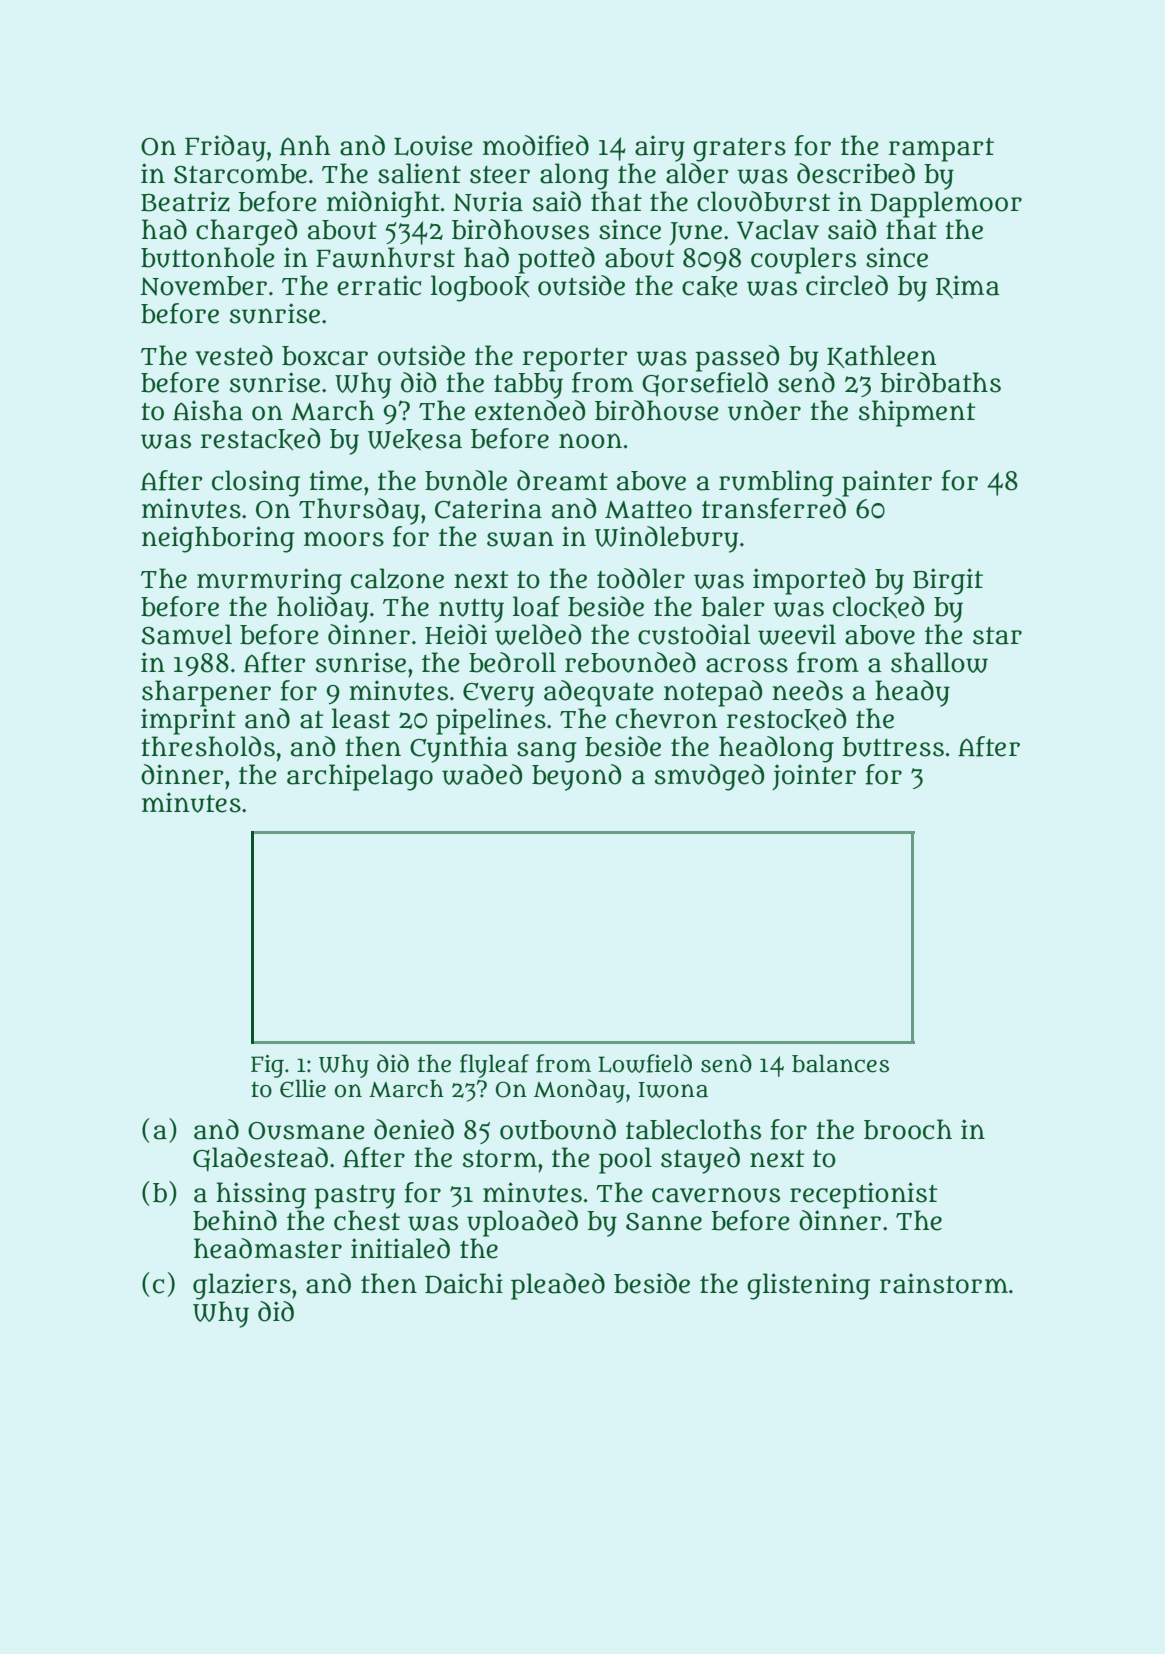  What do you see at coordinates (856, 173) in the screenshot?
I see `described` at bounding box center [856, 173].
